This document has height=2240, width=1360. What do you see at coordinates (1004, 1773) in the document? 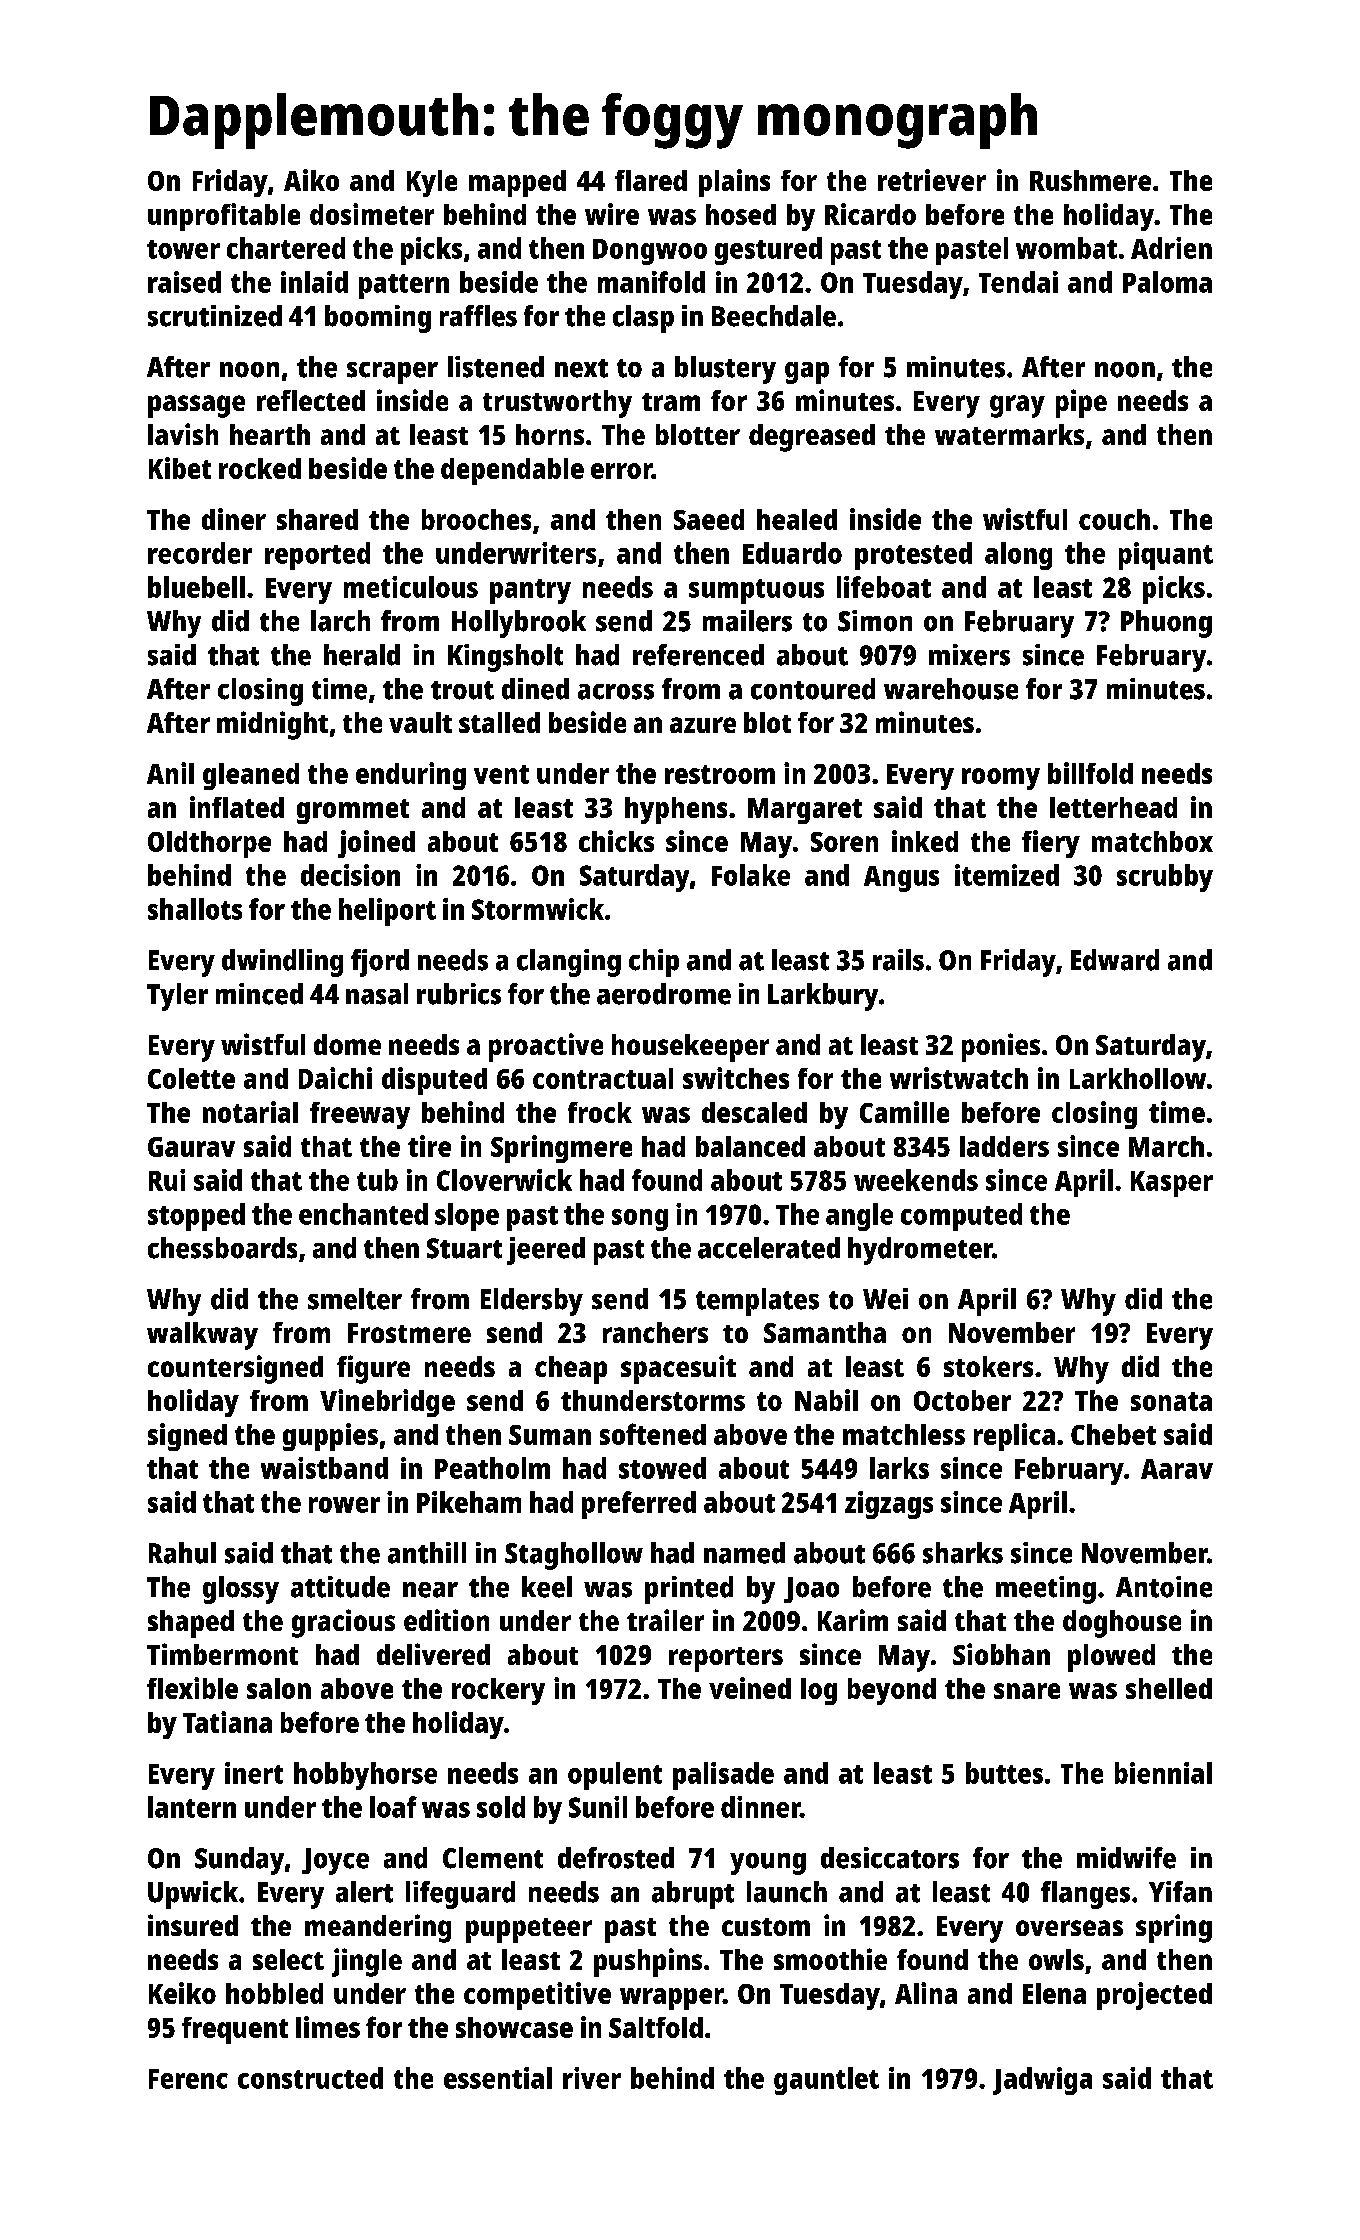
I see `buttes` at bounding box center [1004, 1773].
